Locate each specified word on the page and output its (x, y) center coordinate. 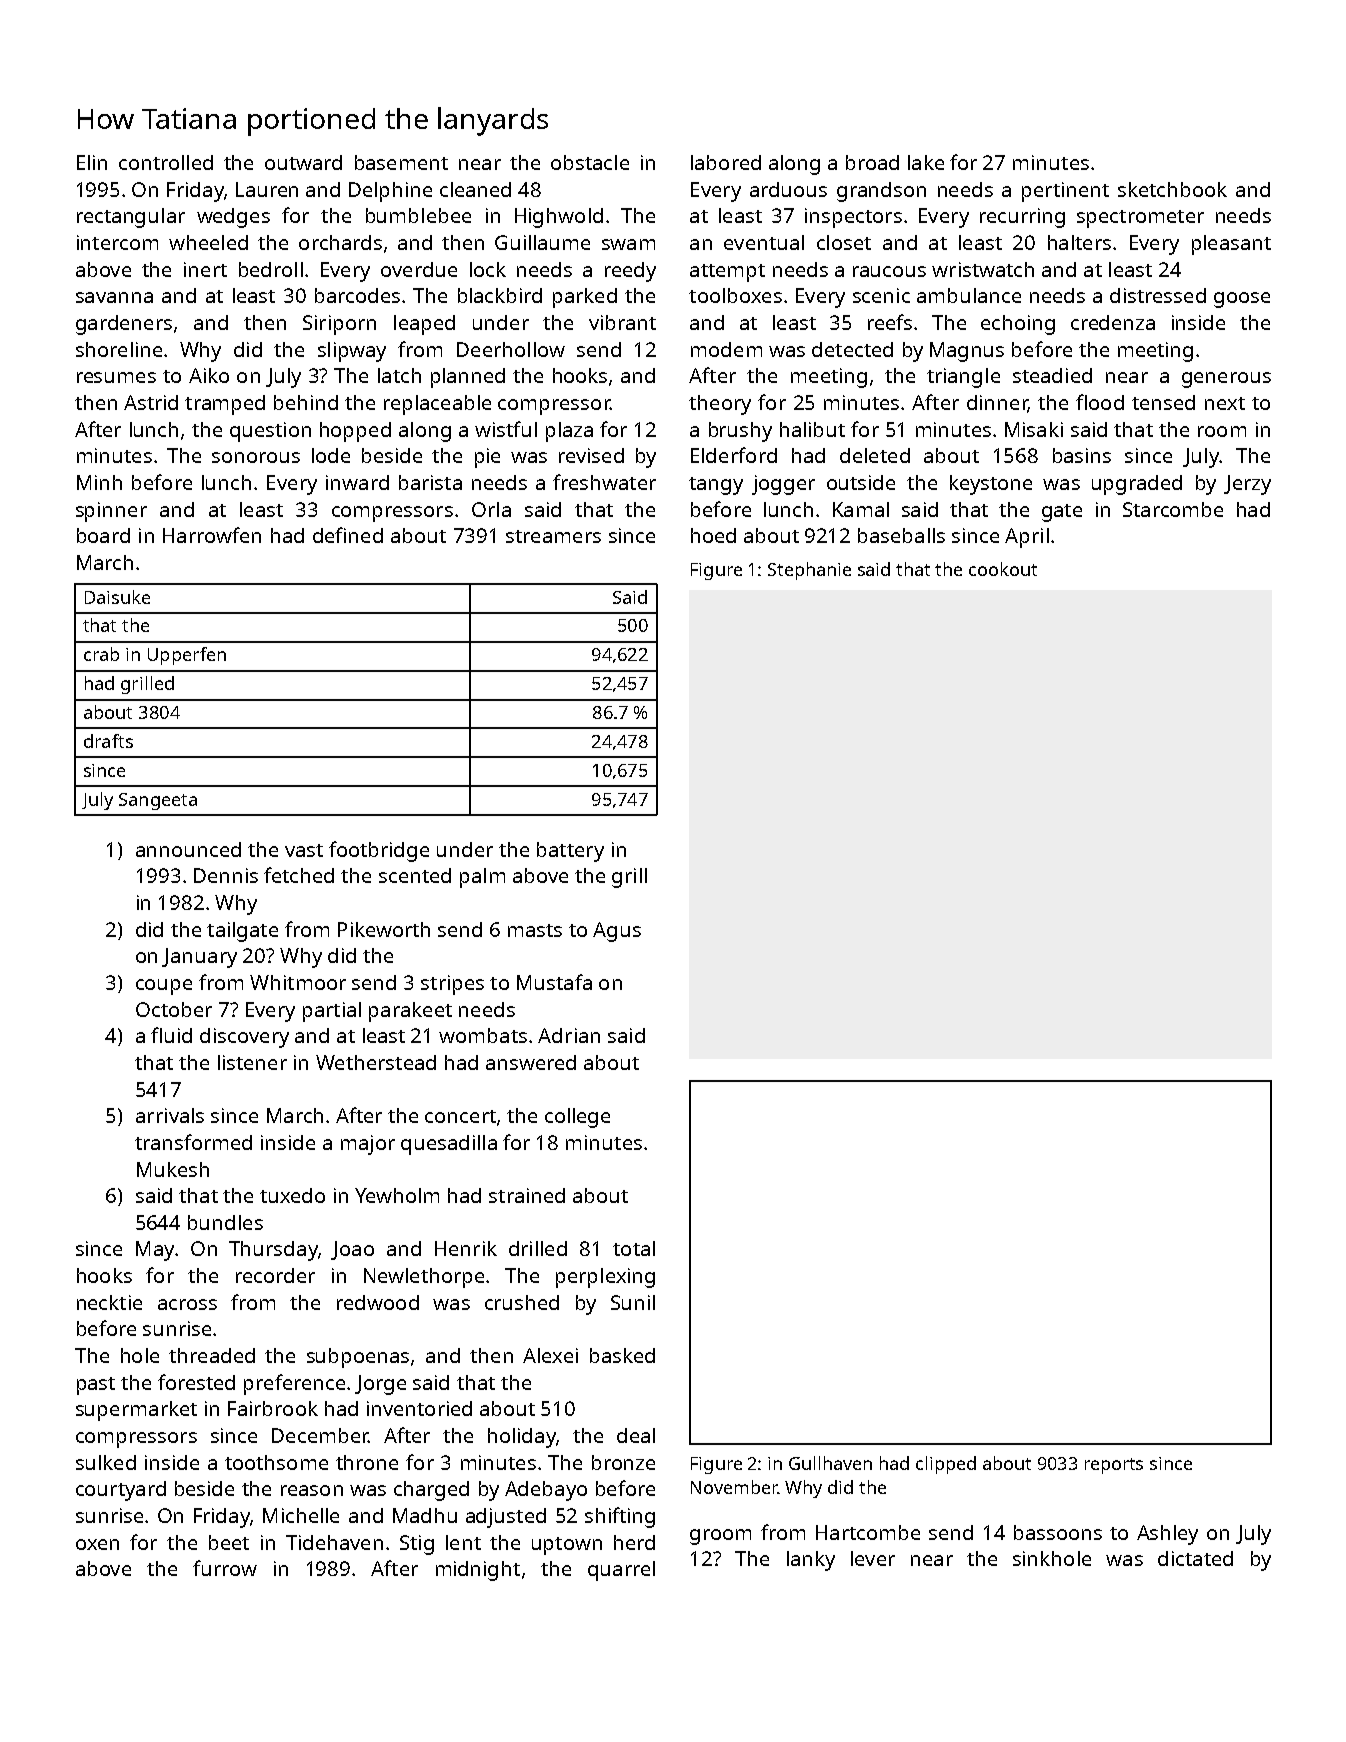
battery (570, 852)
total (634, 1248)
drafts (108, 741)
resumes (116, 377)
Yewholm (397, 1195)
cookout (1003, 569)
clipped (946, 1465)
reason (312, 1490)
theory (720, 405)
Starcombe (1173, 509)
